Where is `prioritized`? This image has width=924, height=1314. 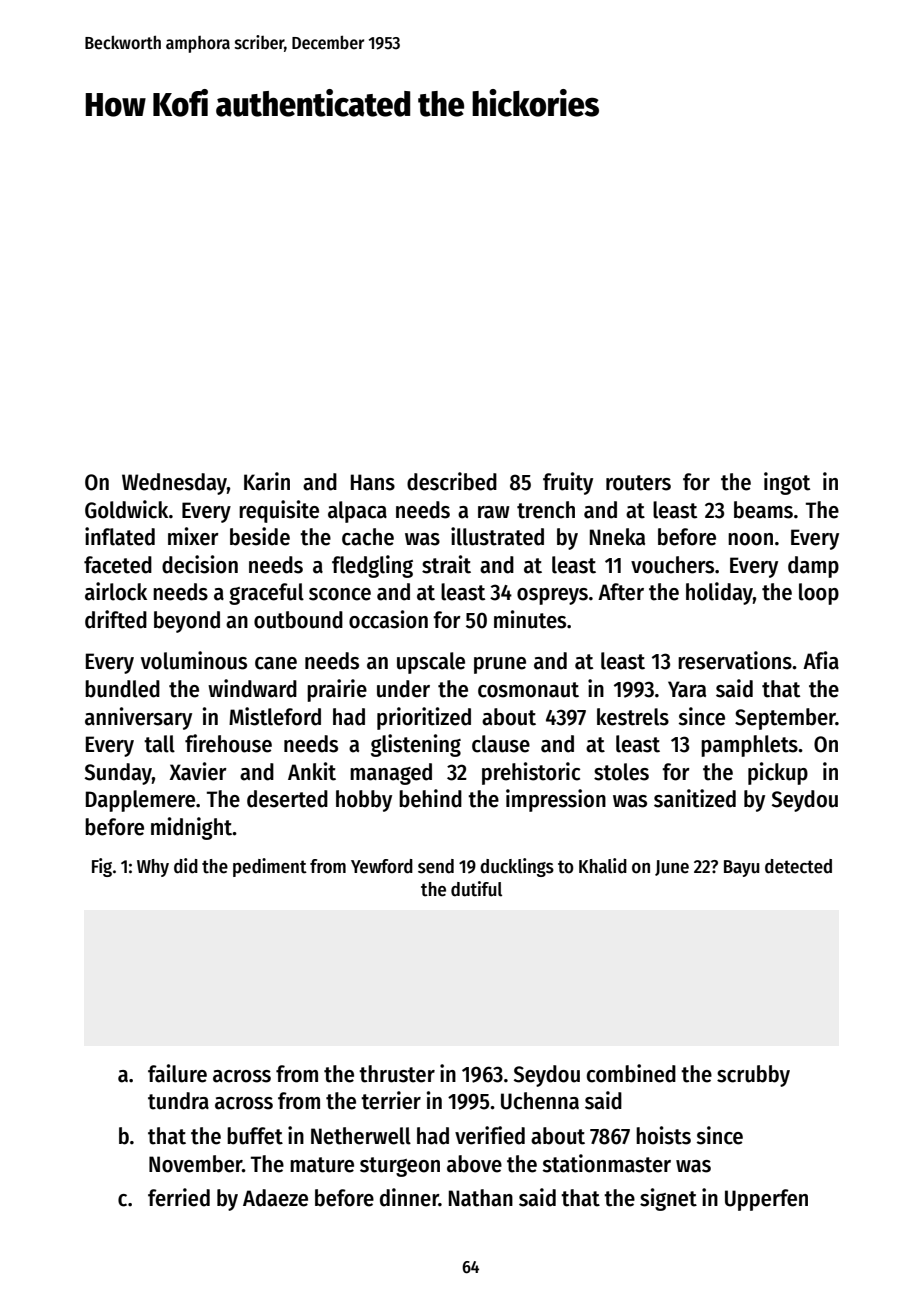 prioritized is located at coordinates (424, 718).
